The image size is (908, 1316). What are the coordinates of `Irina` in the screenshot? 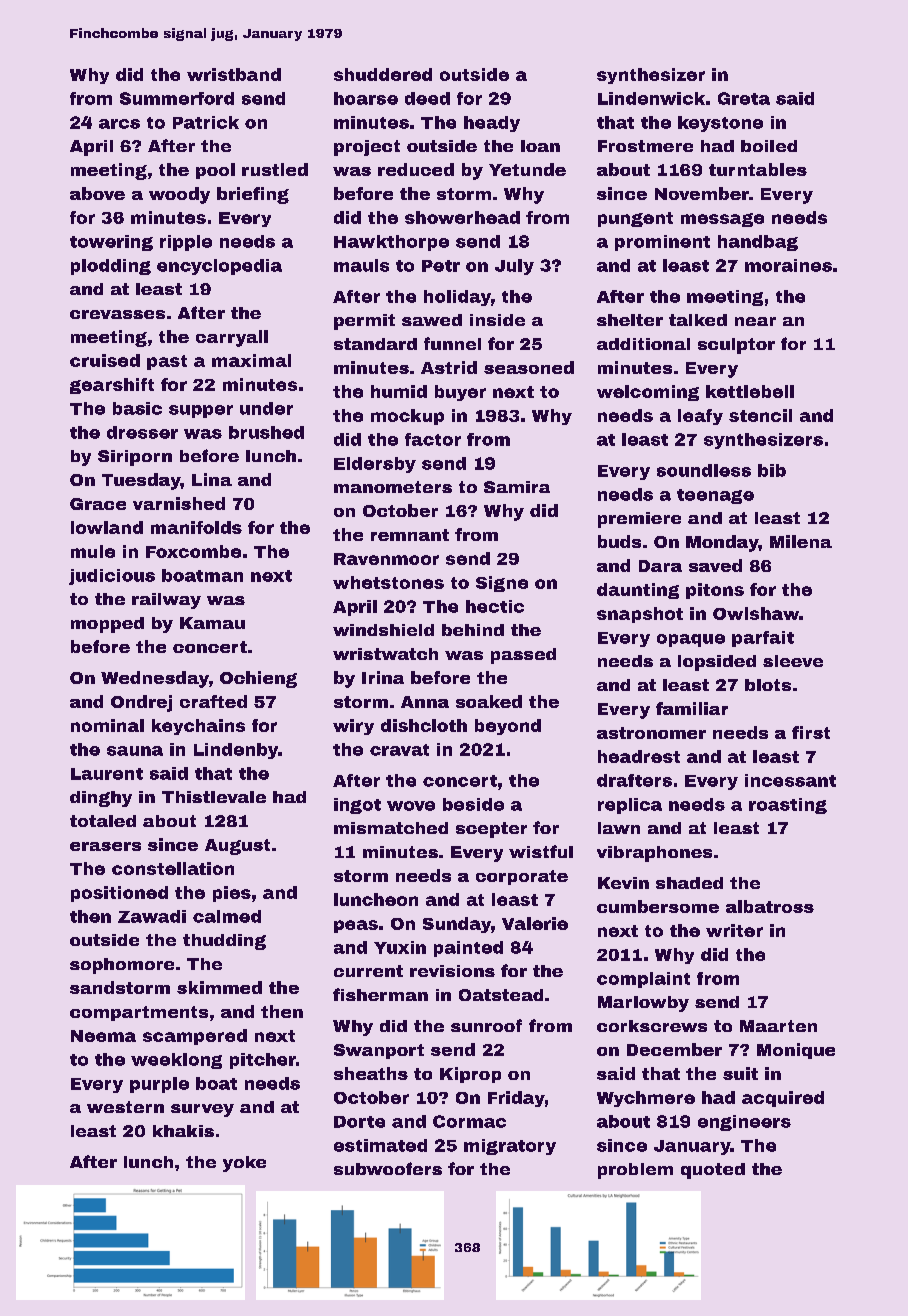 It's located at (383, 677).
